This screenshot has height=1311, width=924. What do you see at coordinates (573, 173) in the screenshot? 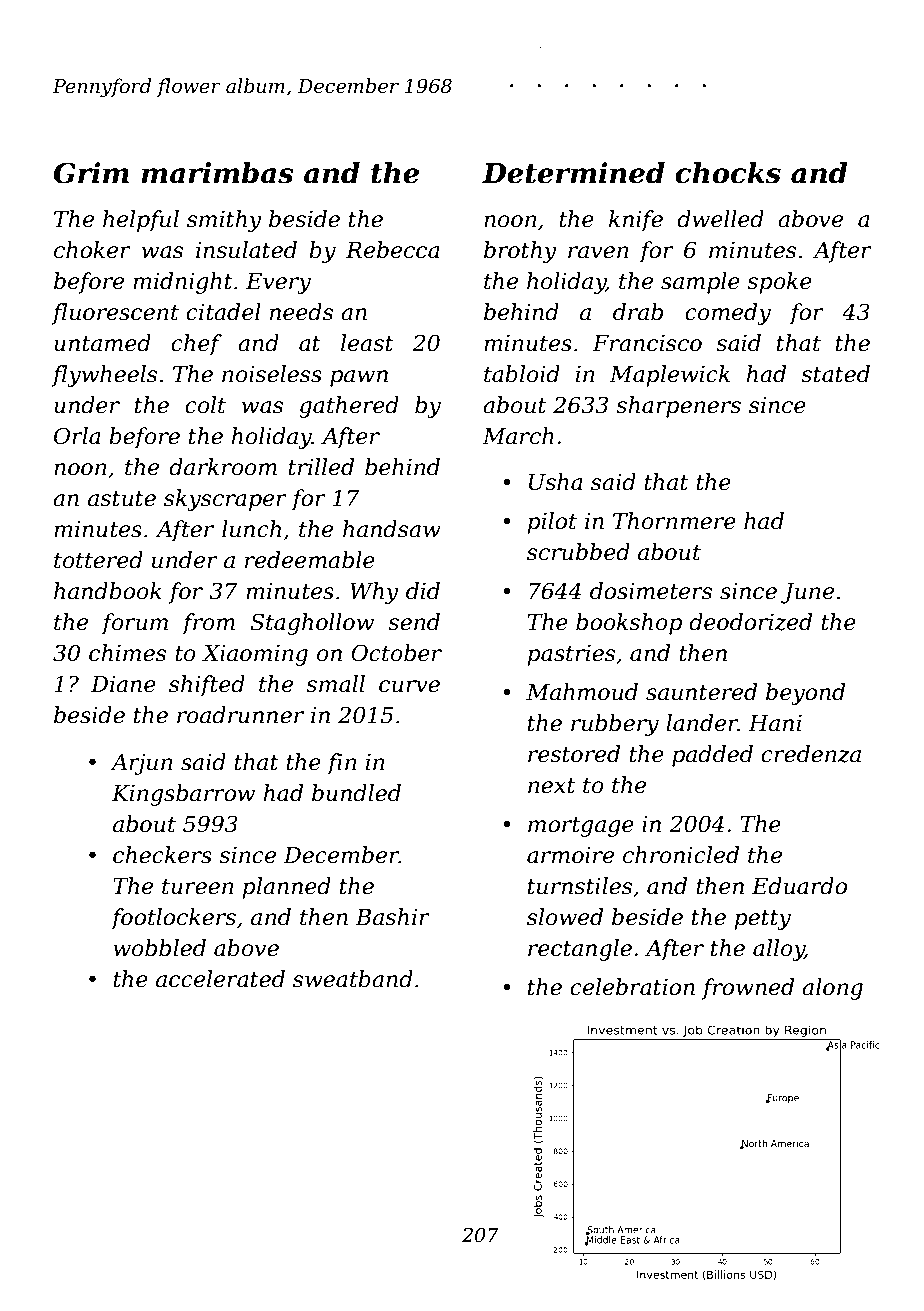
I see `Determined` at bounding box center [573, 173].
